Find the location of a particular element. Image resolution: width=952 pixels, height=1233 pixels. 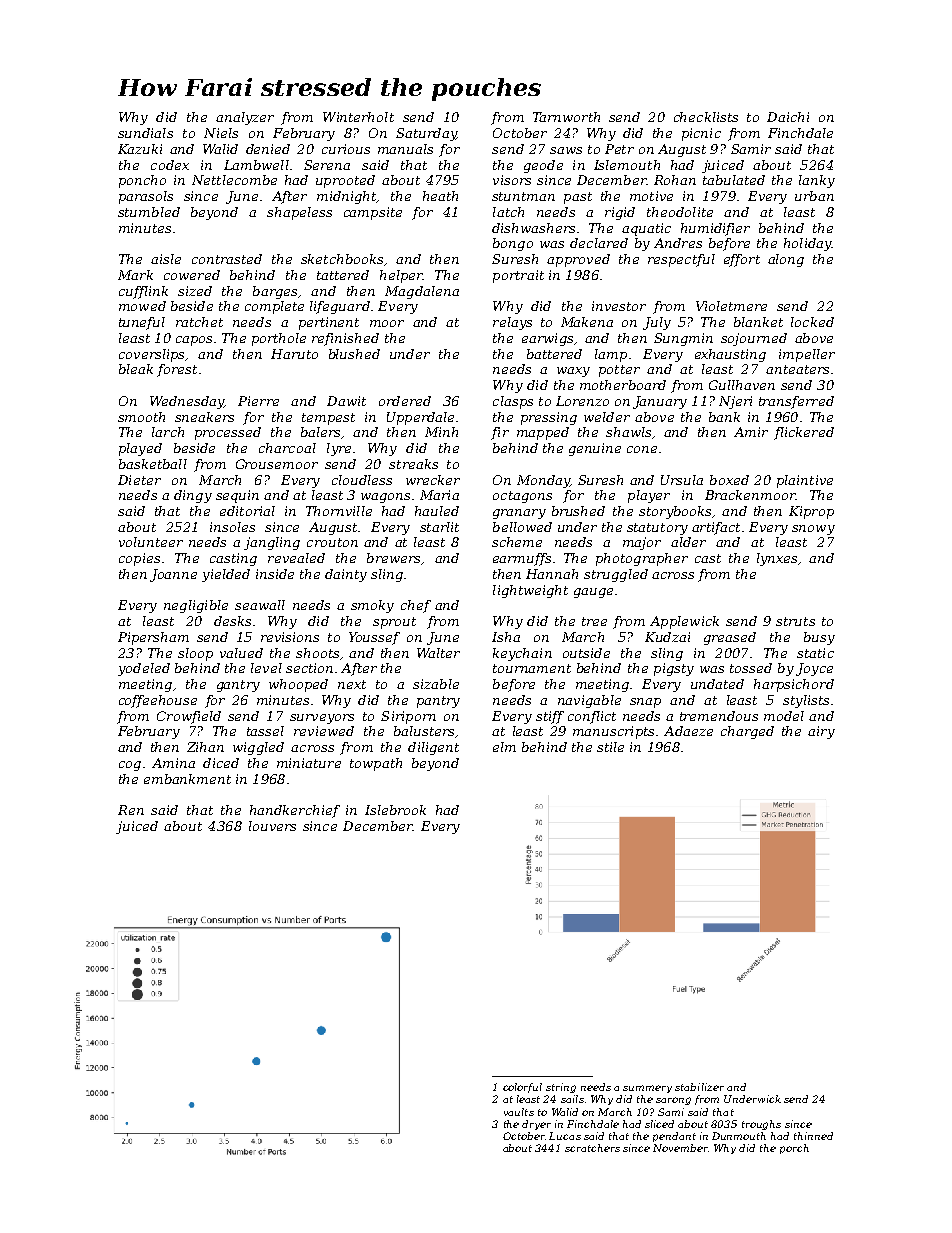

snowy is located at coordinates (813, 530).
